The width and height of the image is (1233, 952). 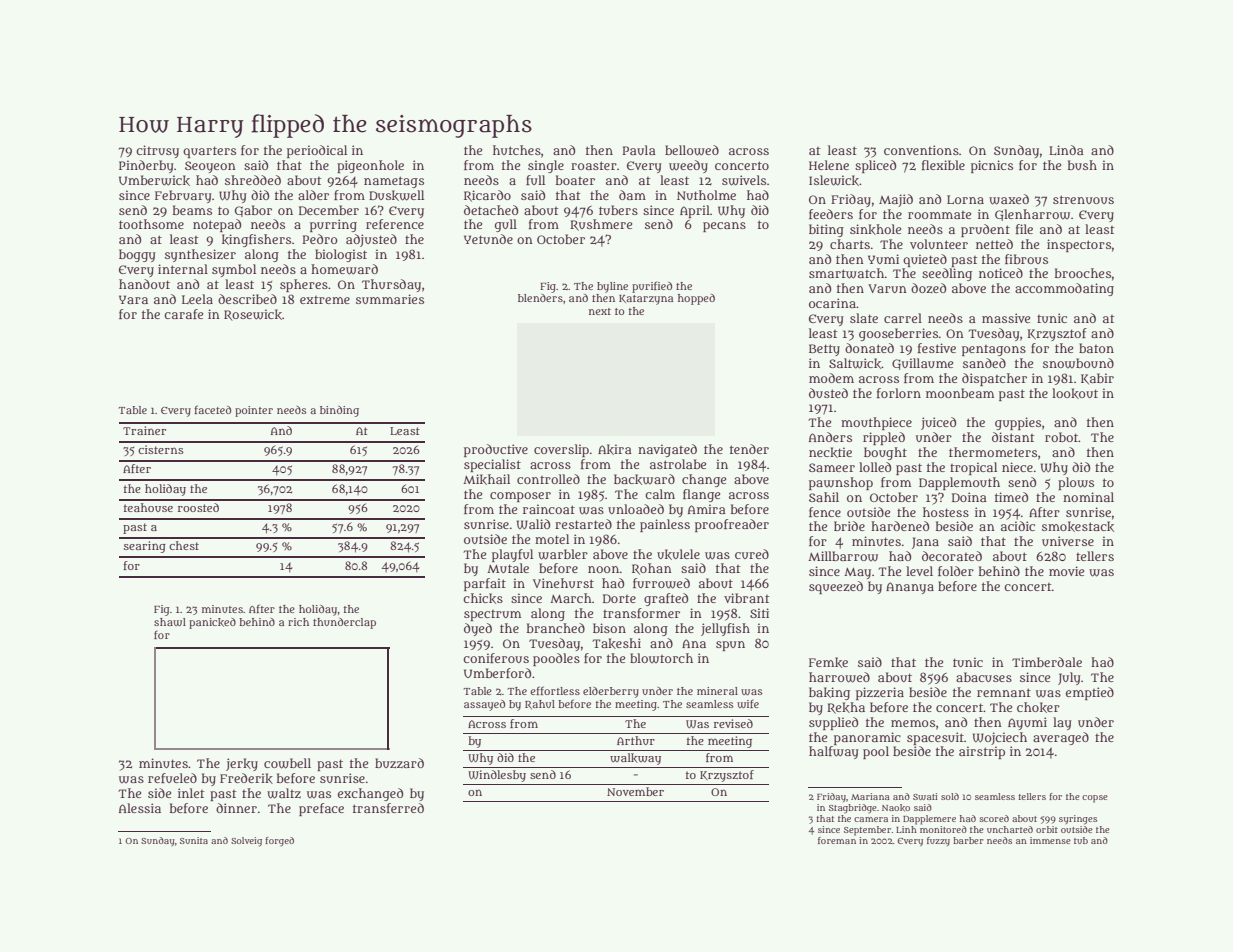 I want to click on Ricardo, so click(x=487, y=196).
